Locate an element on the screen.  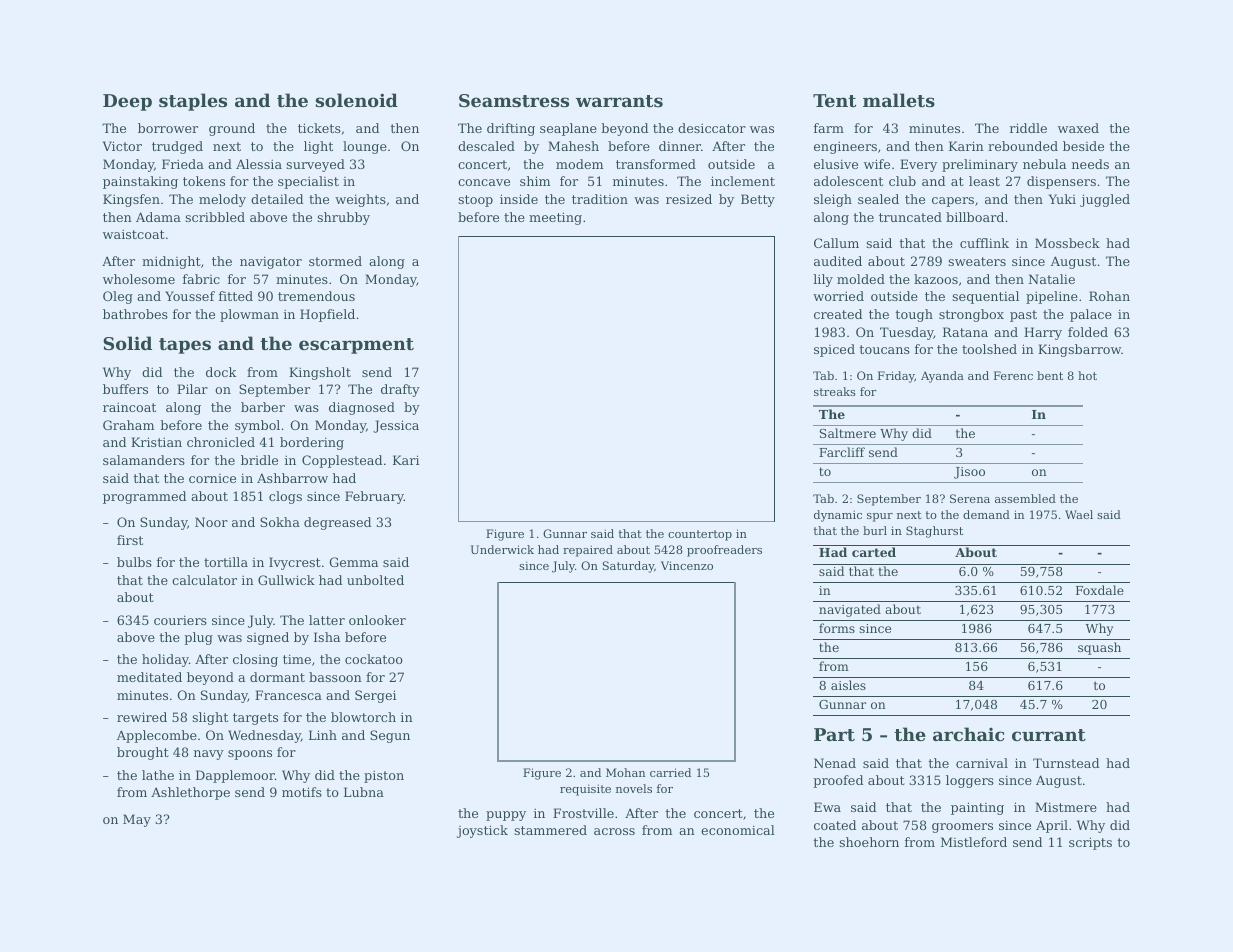
cockatoo is located at coordinates (374, 659).
